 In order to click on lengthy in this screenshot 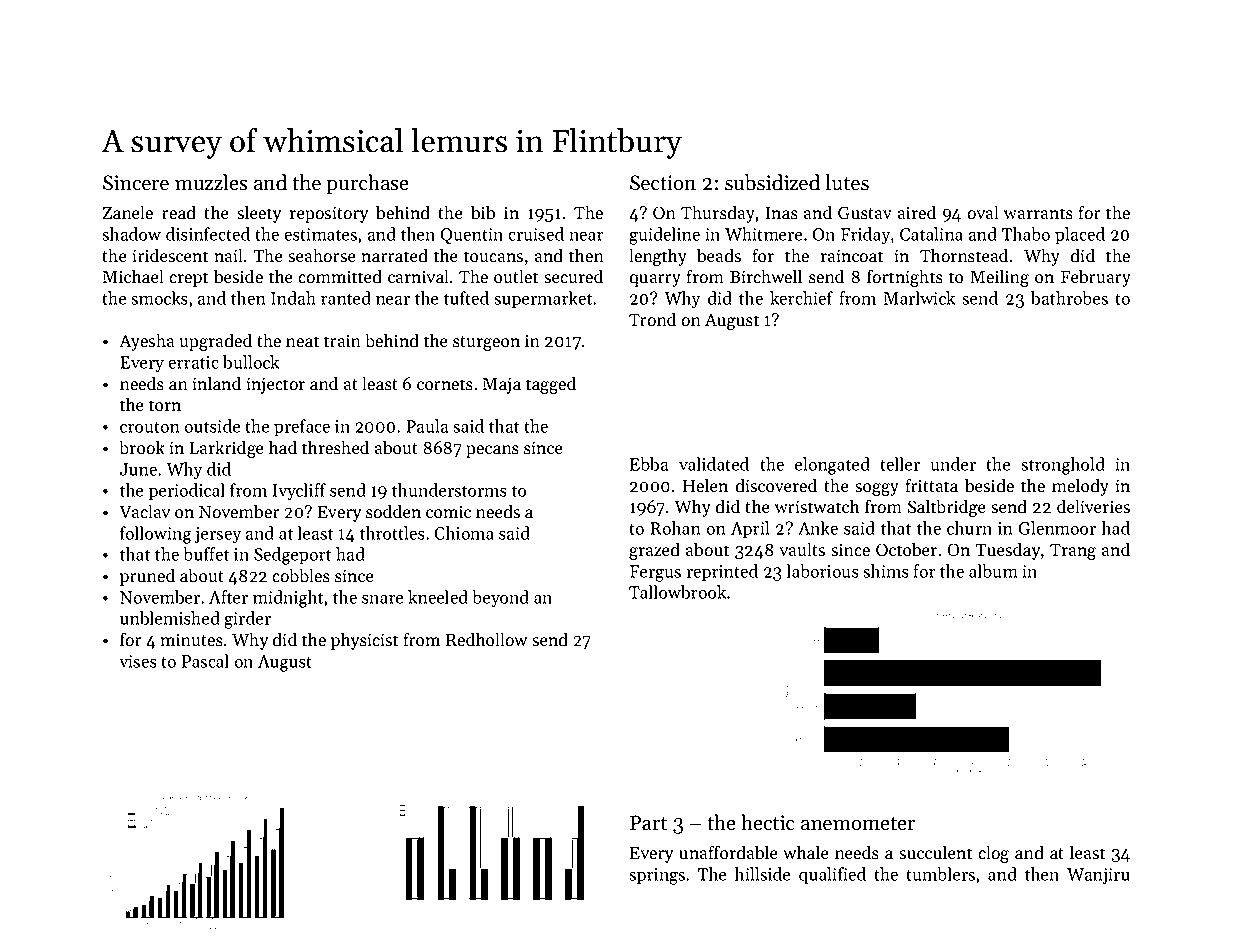, I will do `click(658, 257)`.
